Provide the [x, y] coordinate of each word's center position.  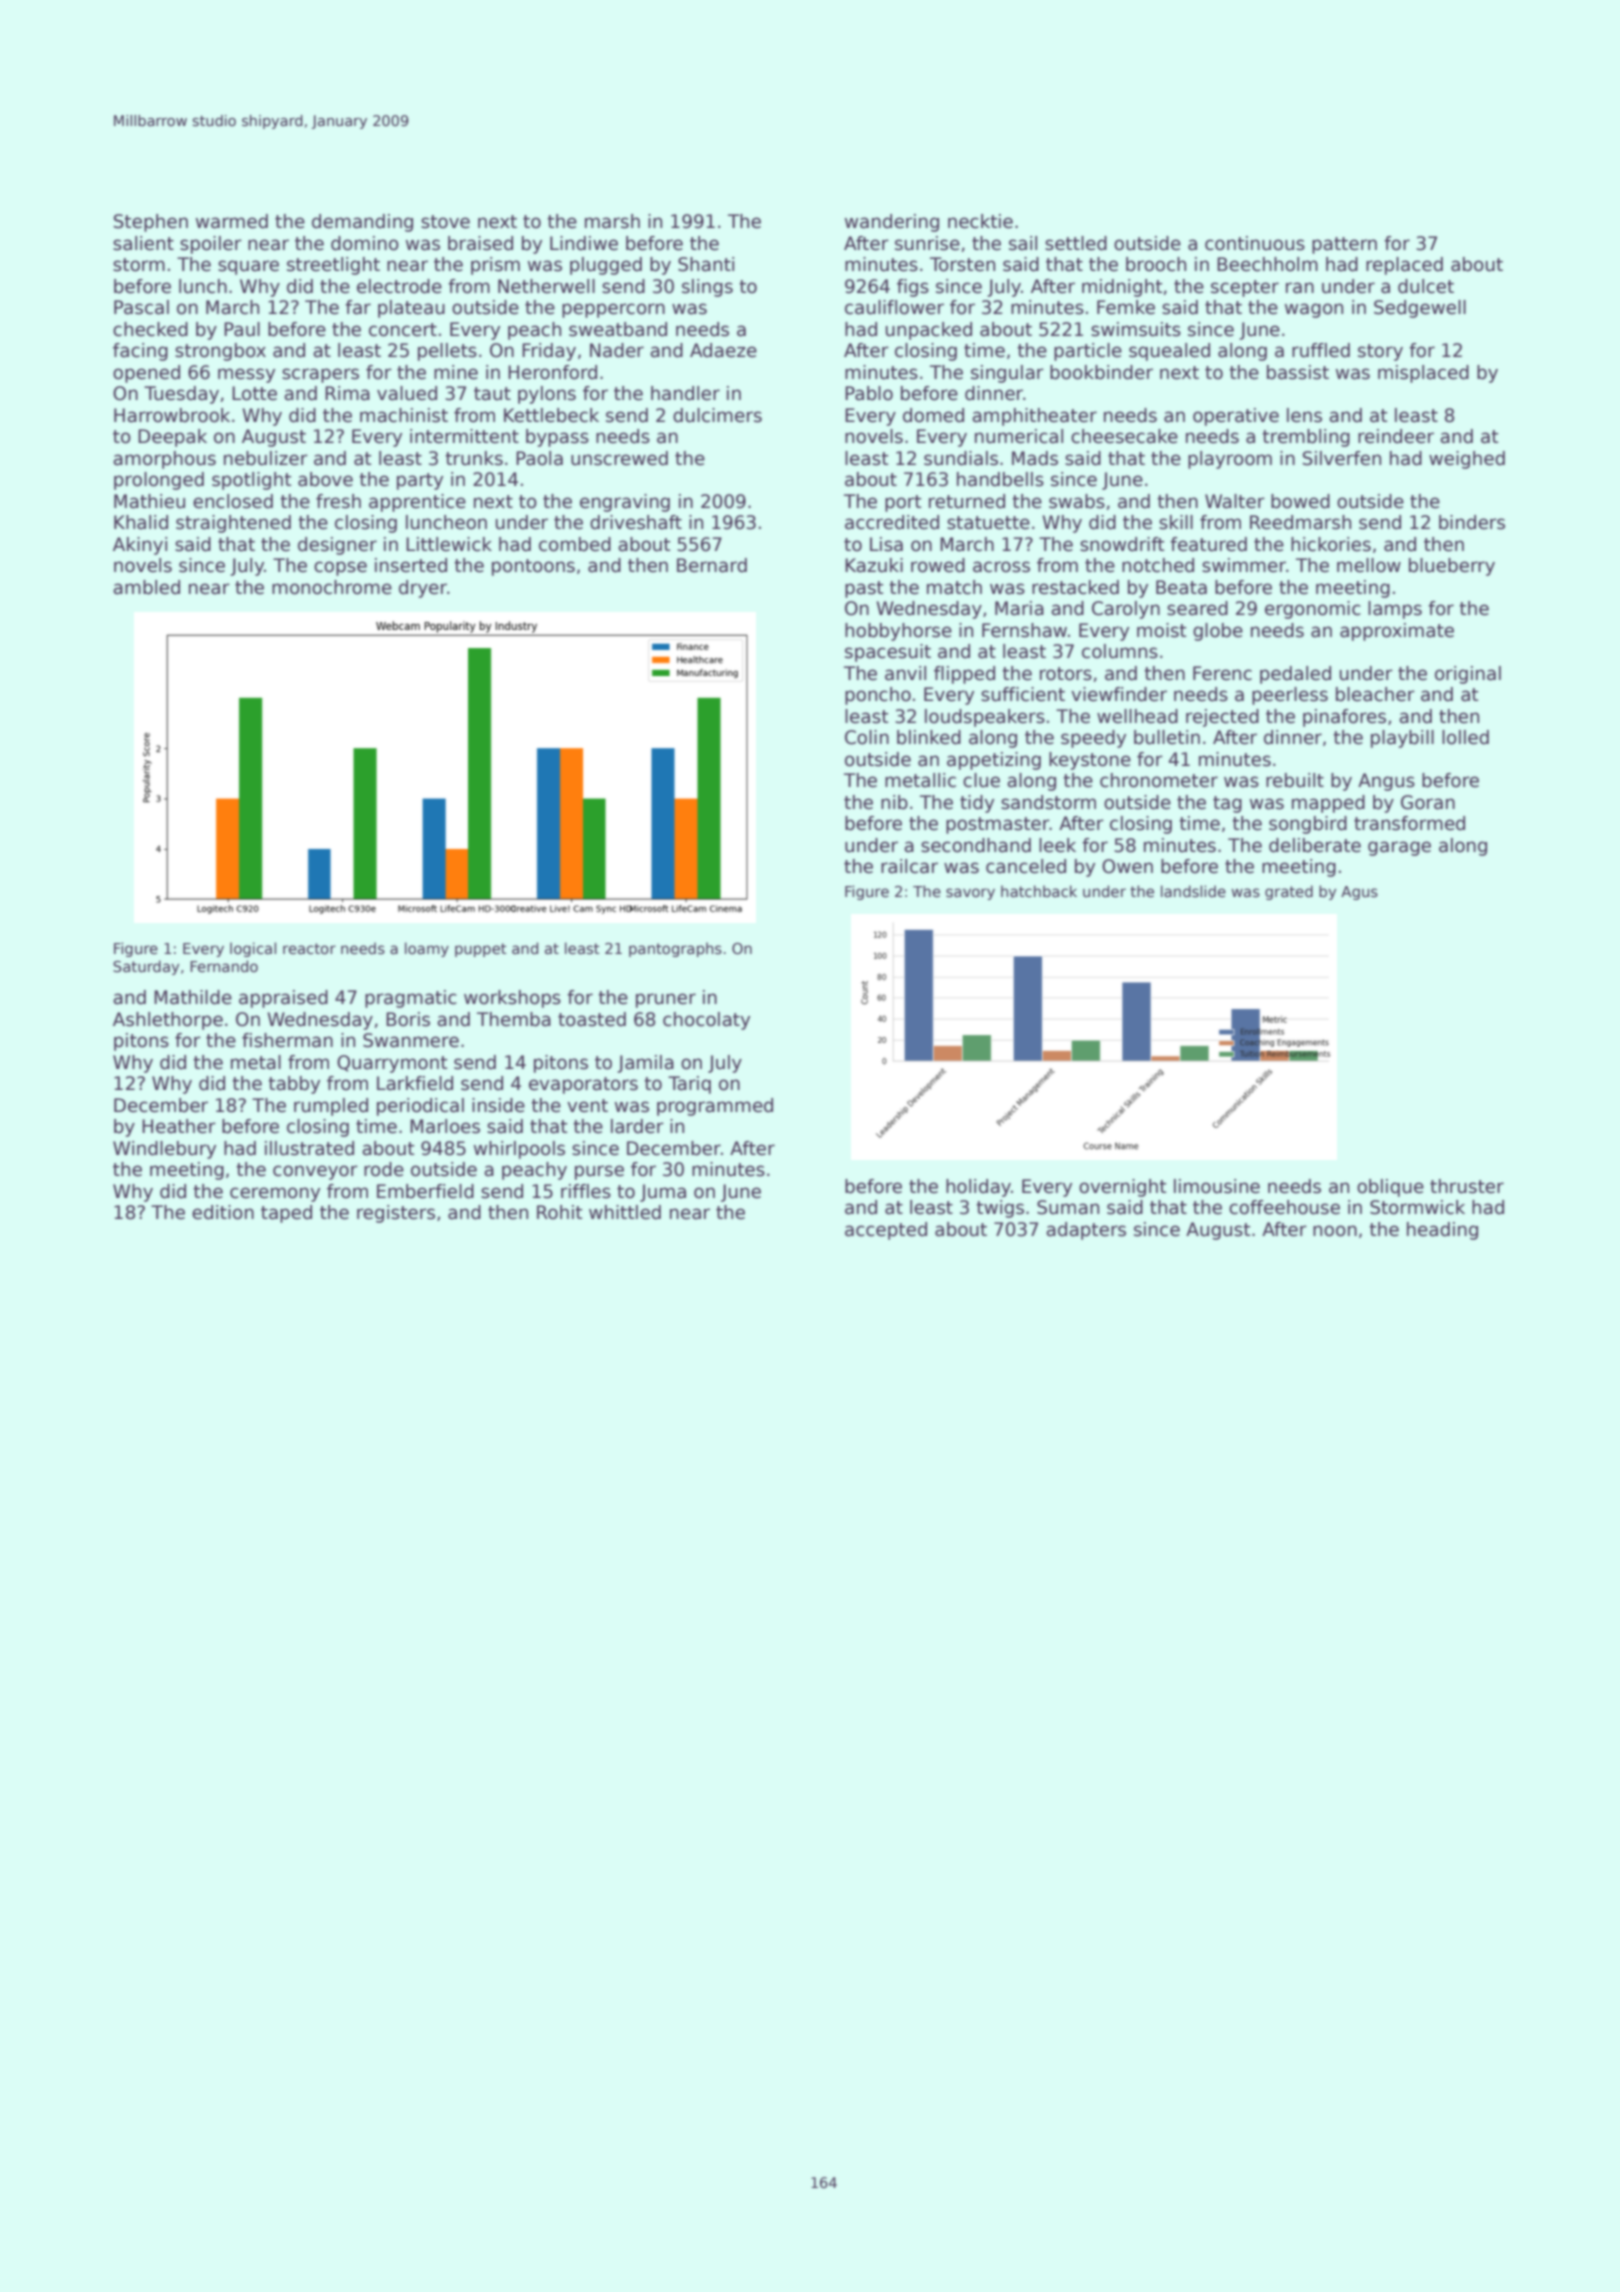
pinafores [1344, 718]
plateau [411, 309]
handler [685, 393]
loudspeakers [985, 718]
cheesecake [1124, 436]
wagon [1314, 310]
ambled [146, 587]
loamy [427, 949]
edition [223, 1212]
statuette [988, 523]
